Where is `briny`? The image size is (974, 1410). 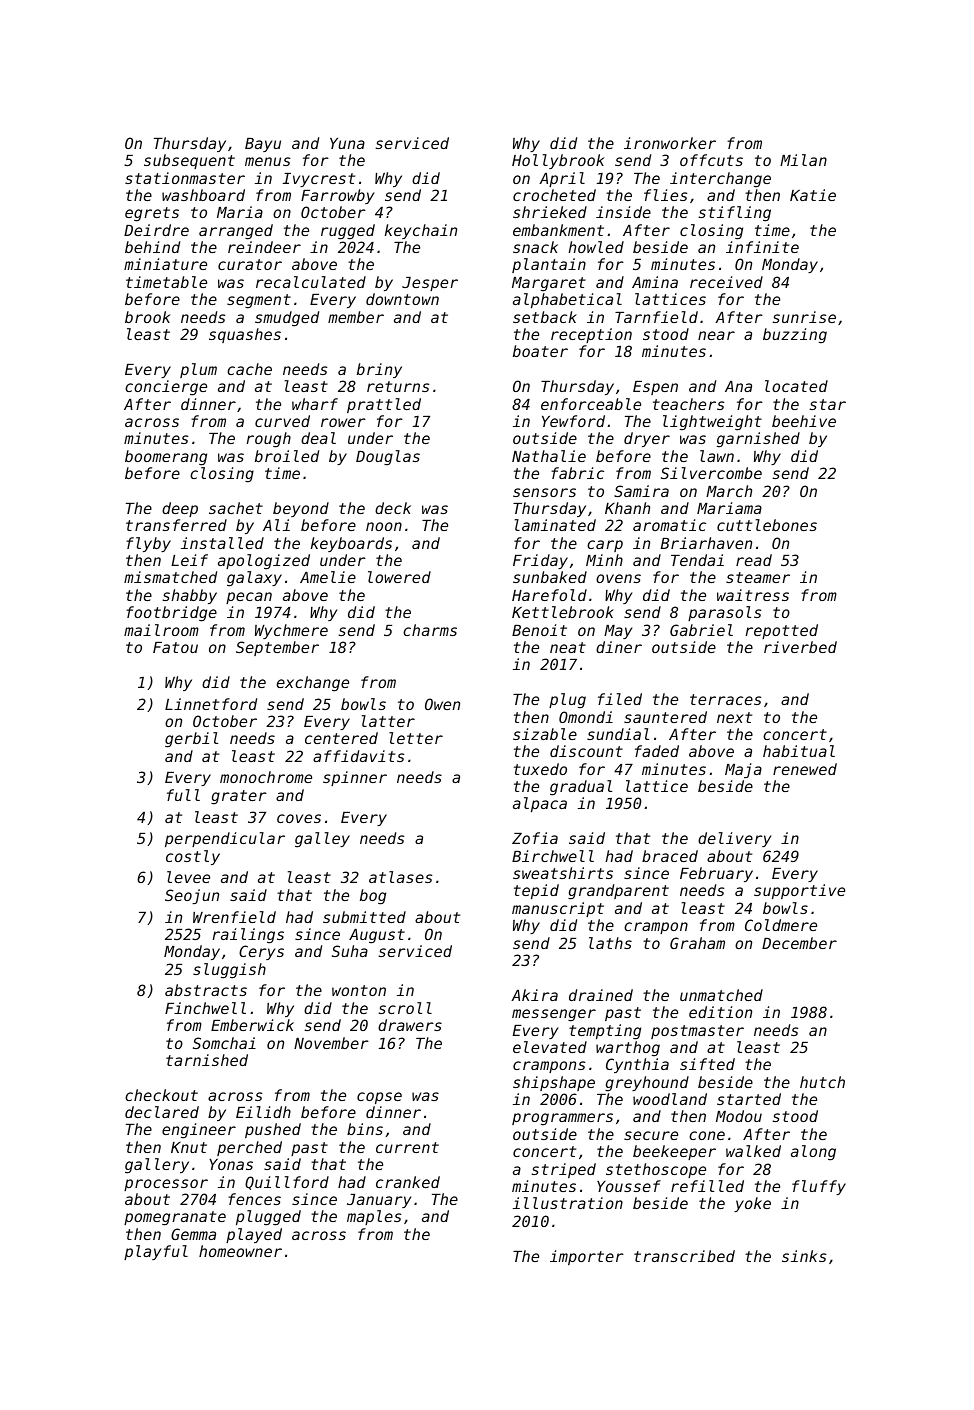
briny is located at coordinates (379, 370).
